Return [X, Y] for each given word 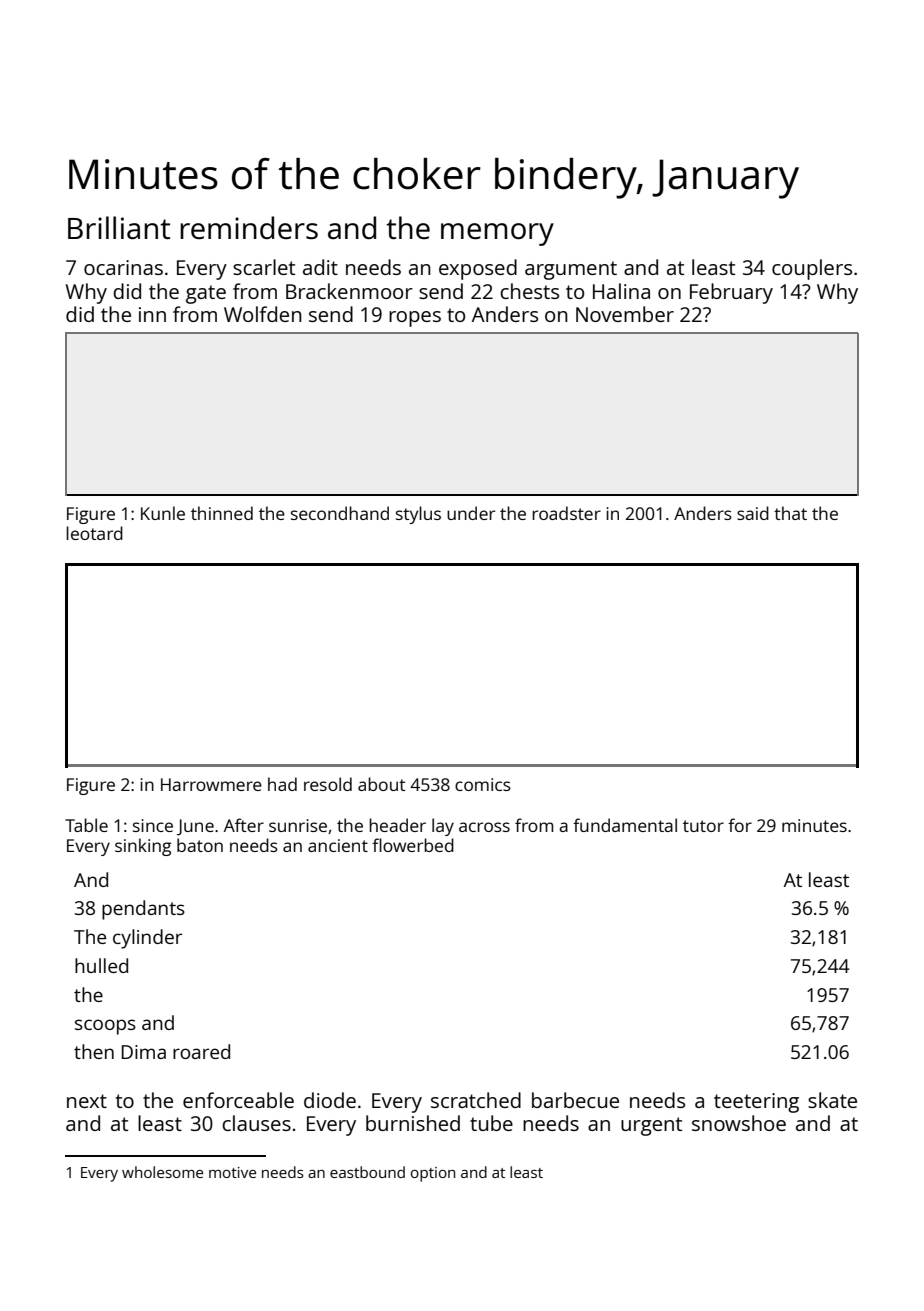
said [753, 513]
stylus [418, 515]
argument [571, 270]
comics [483, 784]
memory [497, 234]
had [282, 784]
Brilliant [119, 227]
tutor [703, 826]
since [153, 825]
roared [201, 1051]
